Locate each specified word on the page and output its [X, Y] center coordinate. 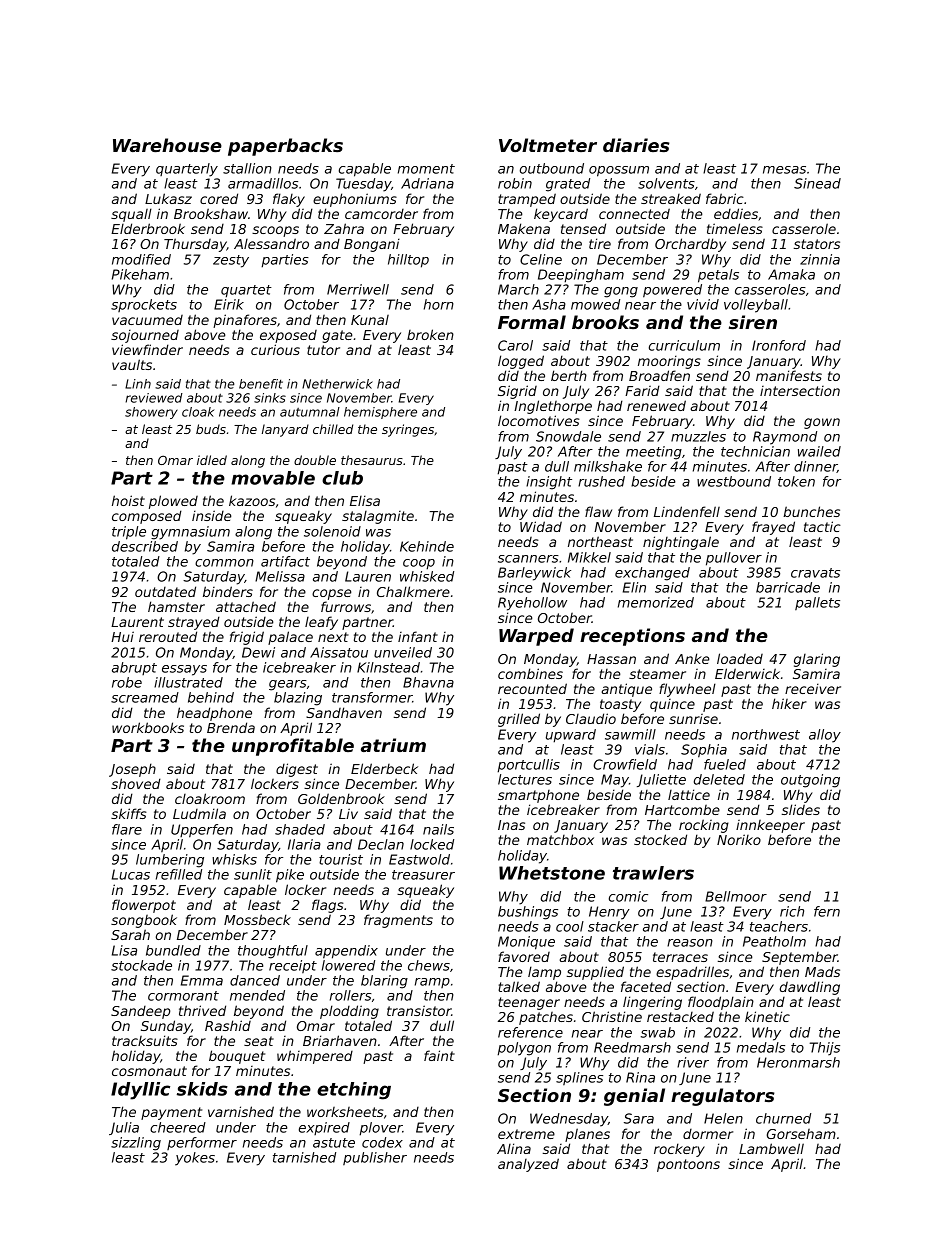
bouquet [237, 1057]
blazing [298, 699]
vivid [703, 304]
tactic [822, 526]
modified [141, 259]
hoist [128, 500]
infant [418, 636]
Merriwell [358, 289]
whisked [427, 576]
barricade [788, 587]
